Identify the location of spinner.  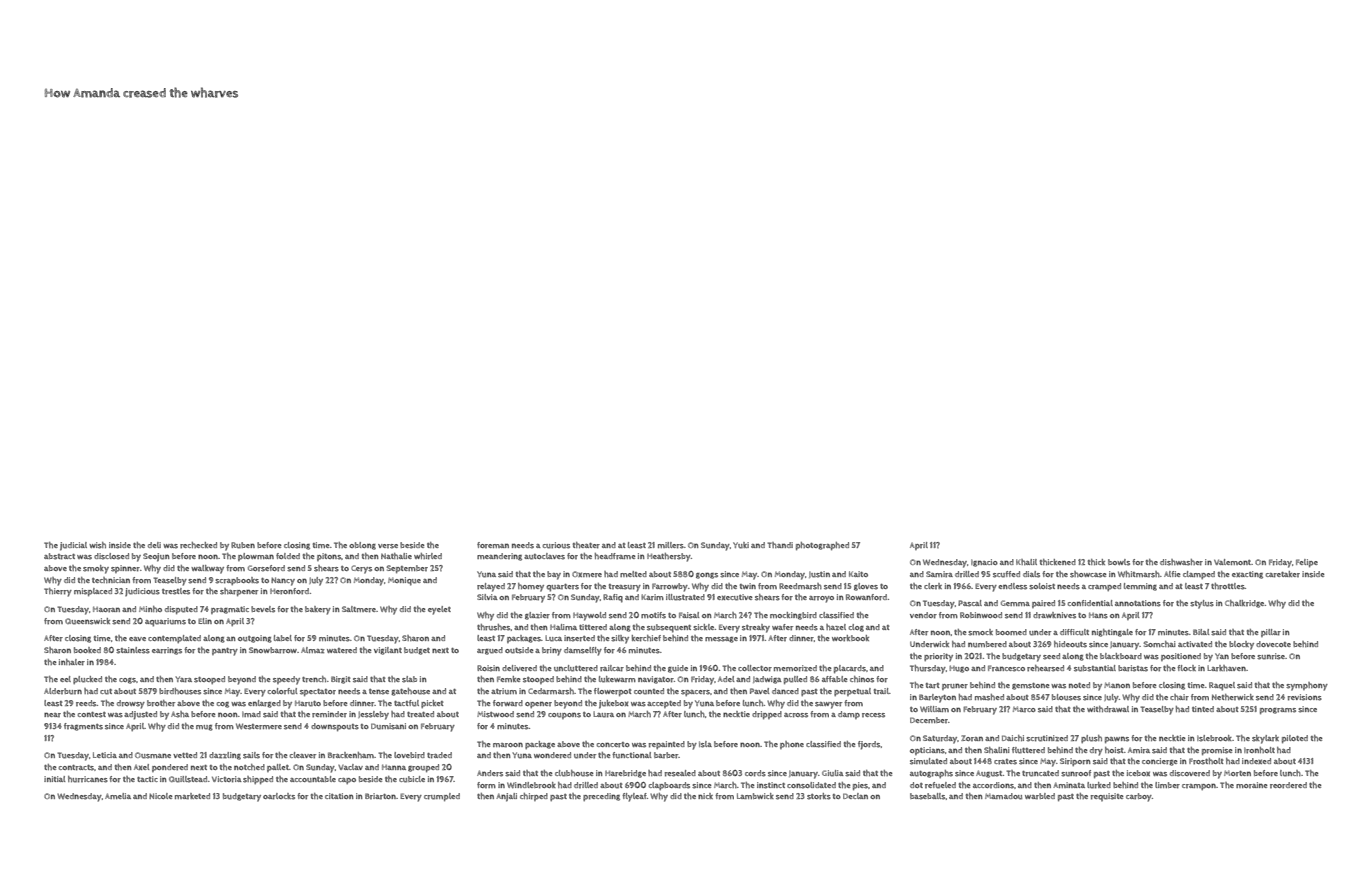
(125, 569).
